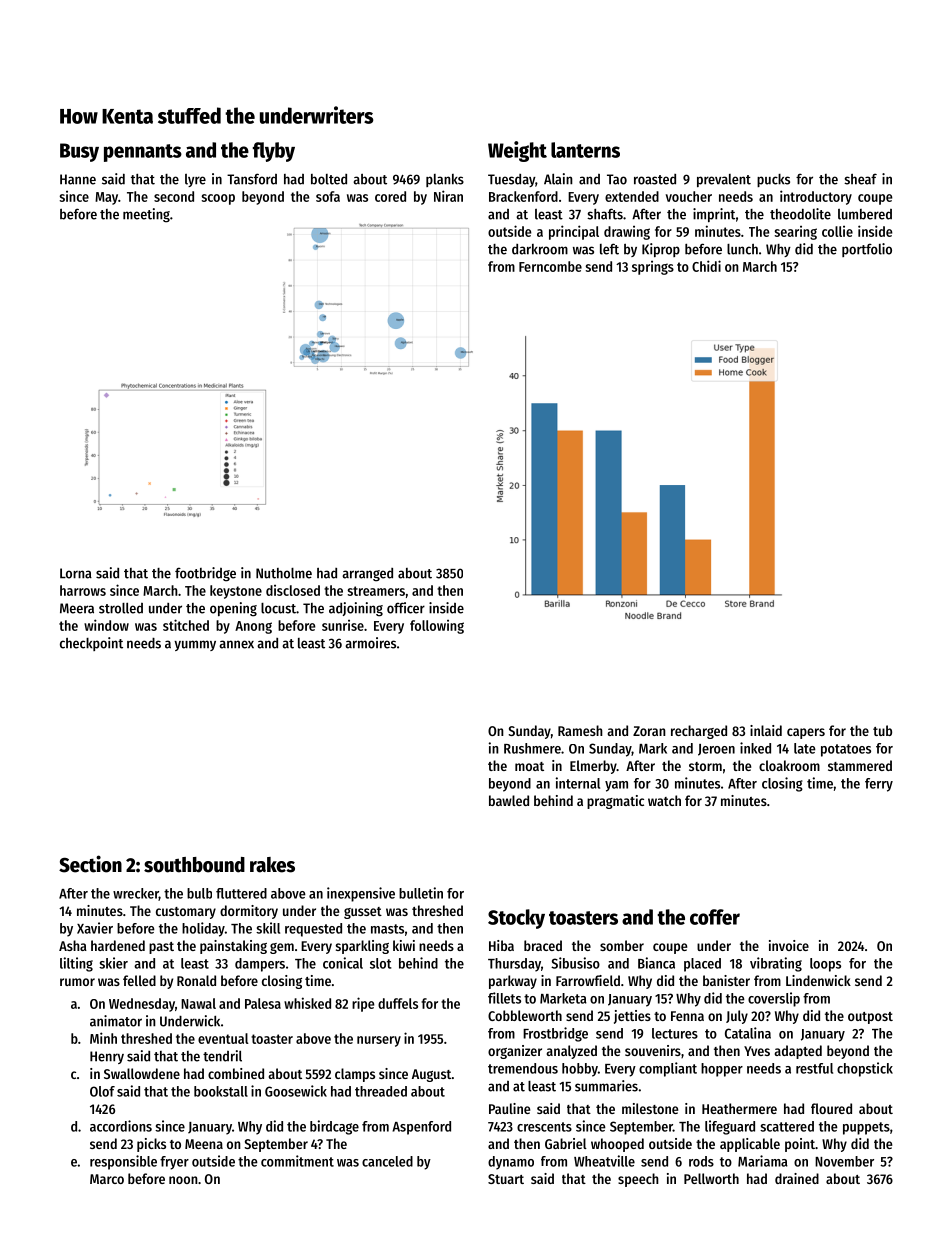 The width and height of the screenshot is (952, 1233). Describe the element at coordinates (555, 1034) in the screenshot. I see `Frostbridge` at that location.
